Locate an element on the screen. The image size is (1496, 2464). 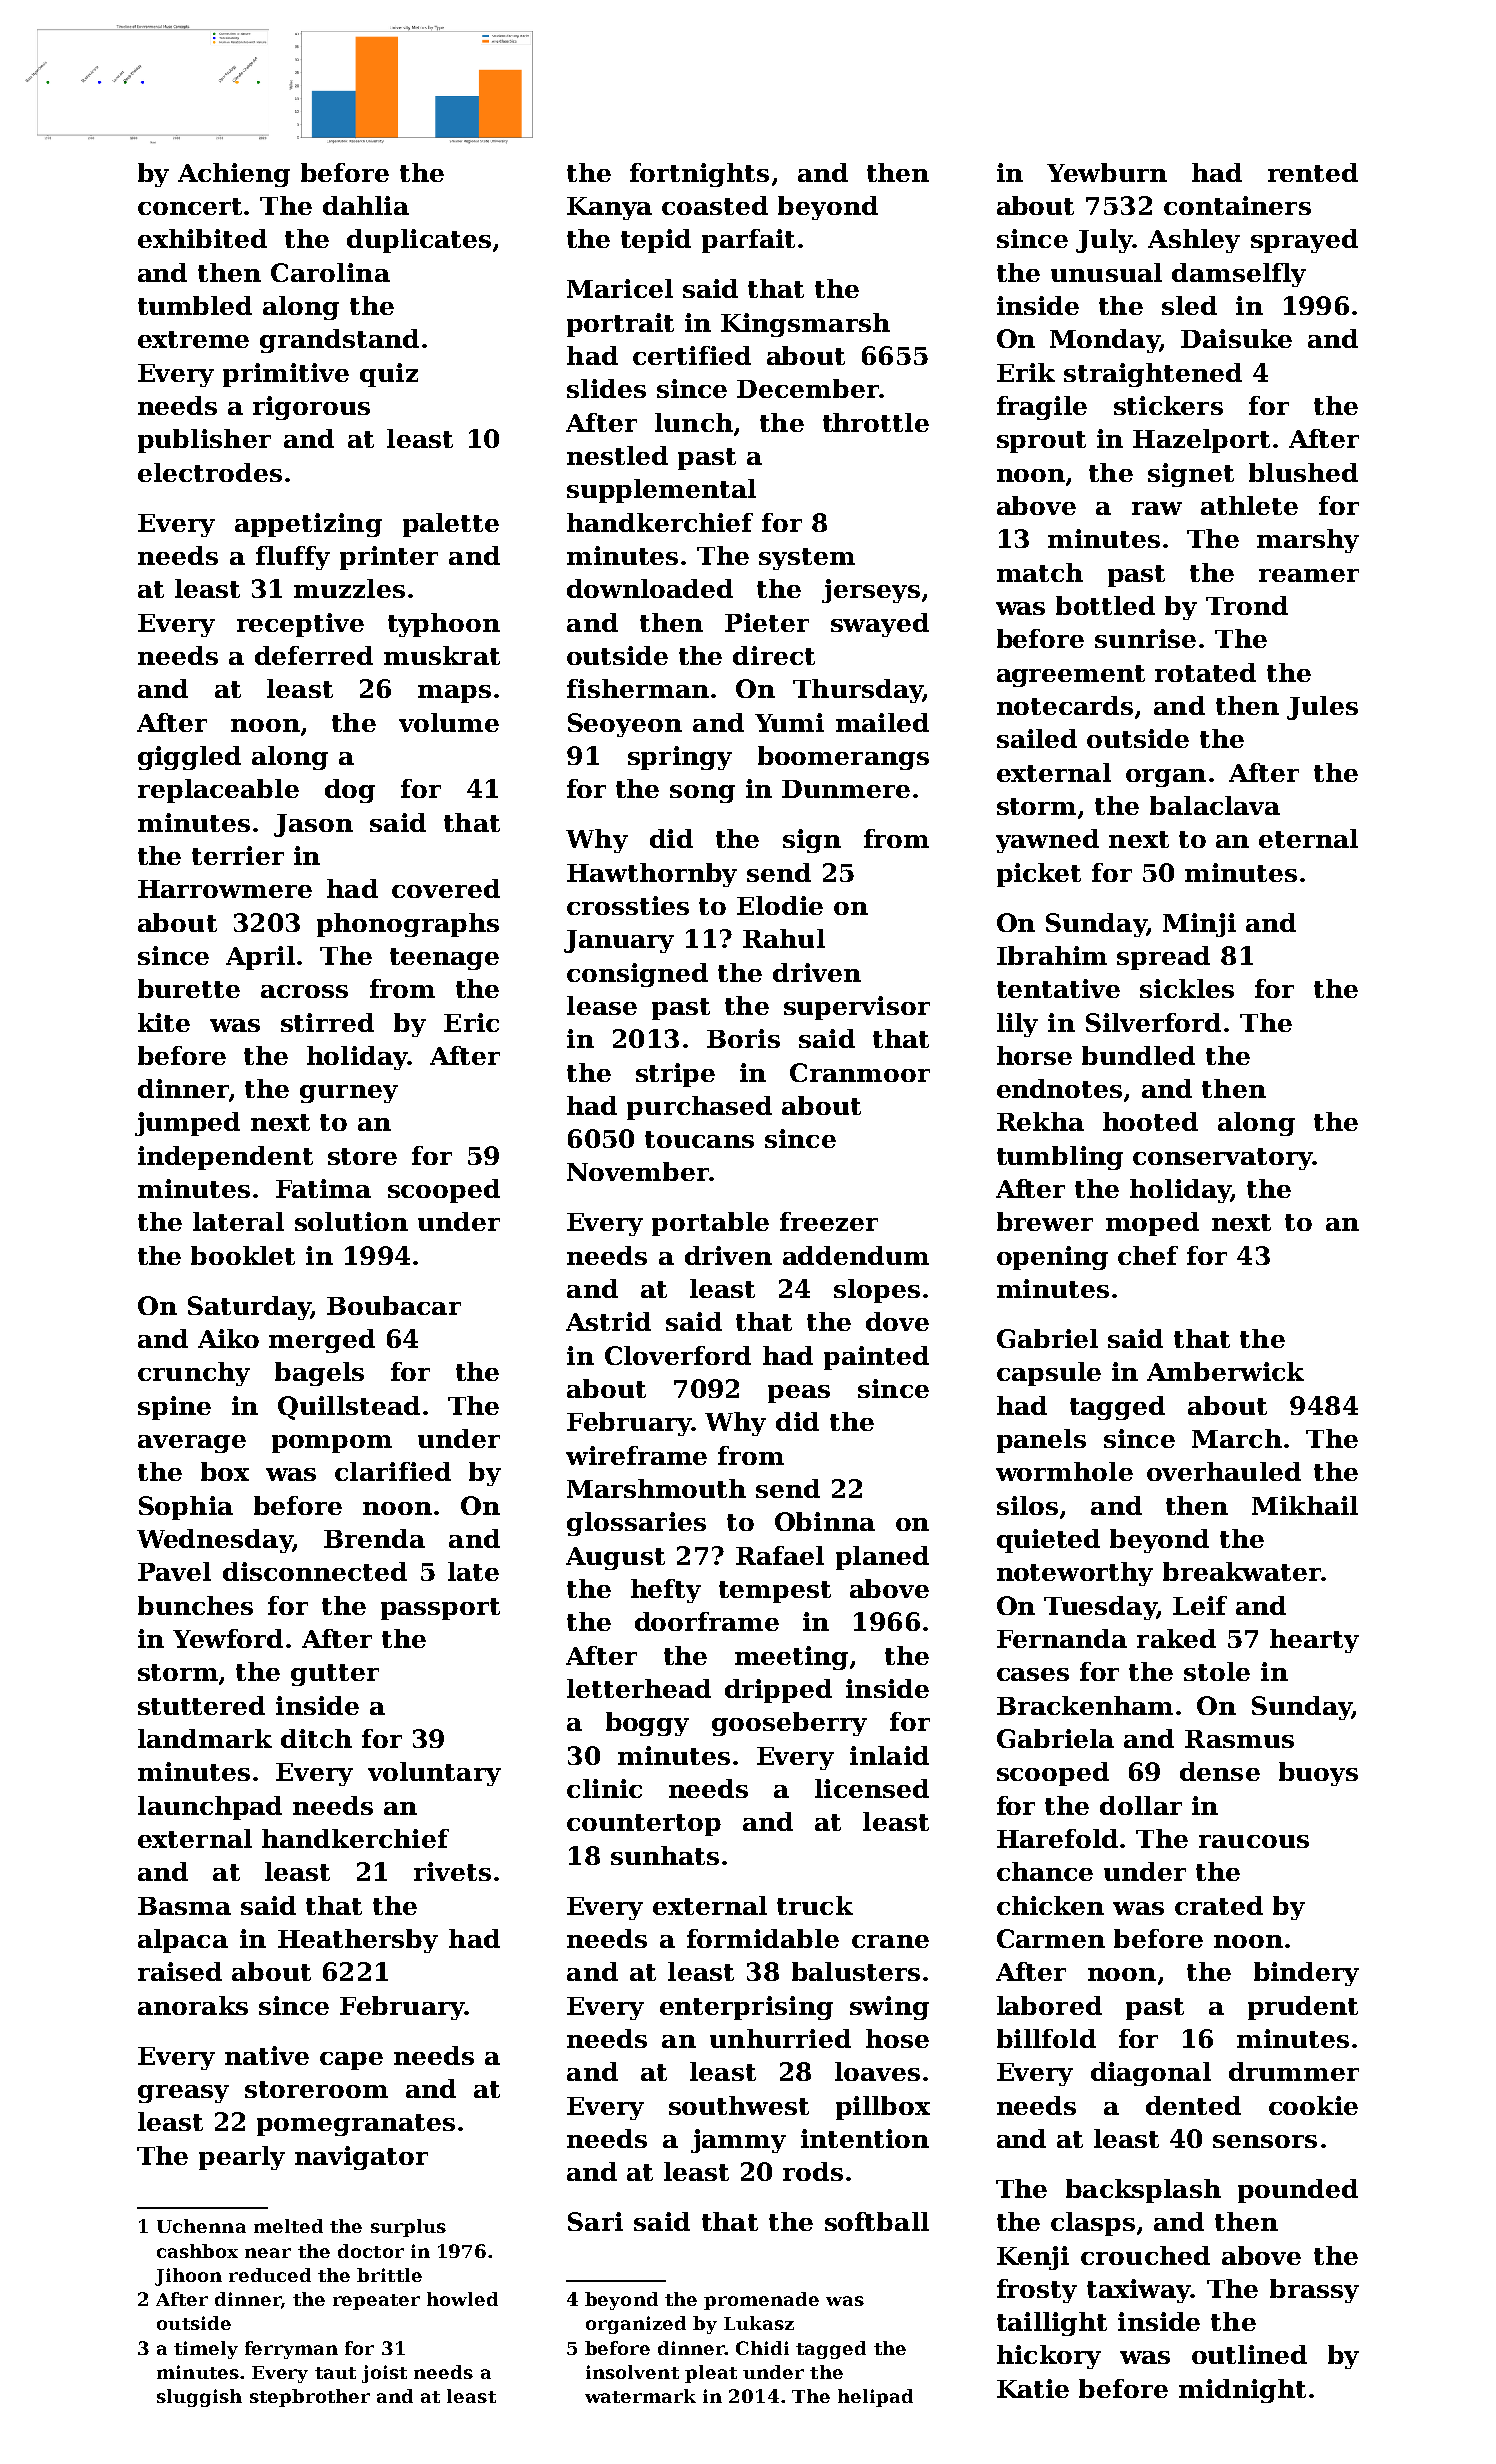
fortnights is located at coordinates (699, 175).
